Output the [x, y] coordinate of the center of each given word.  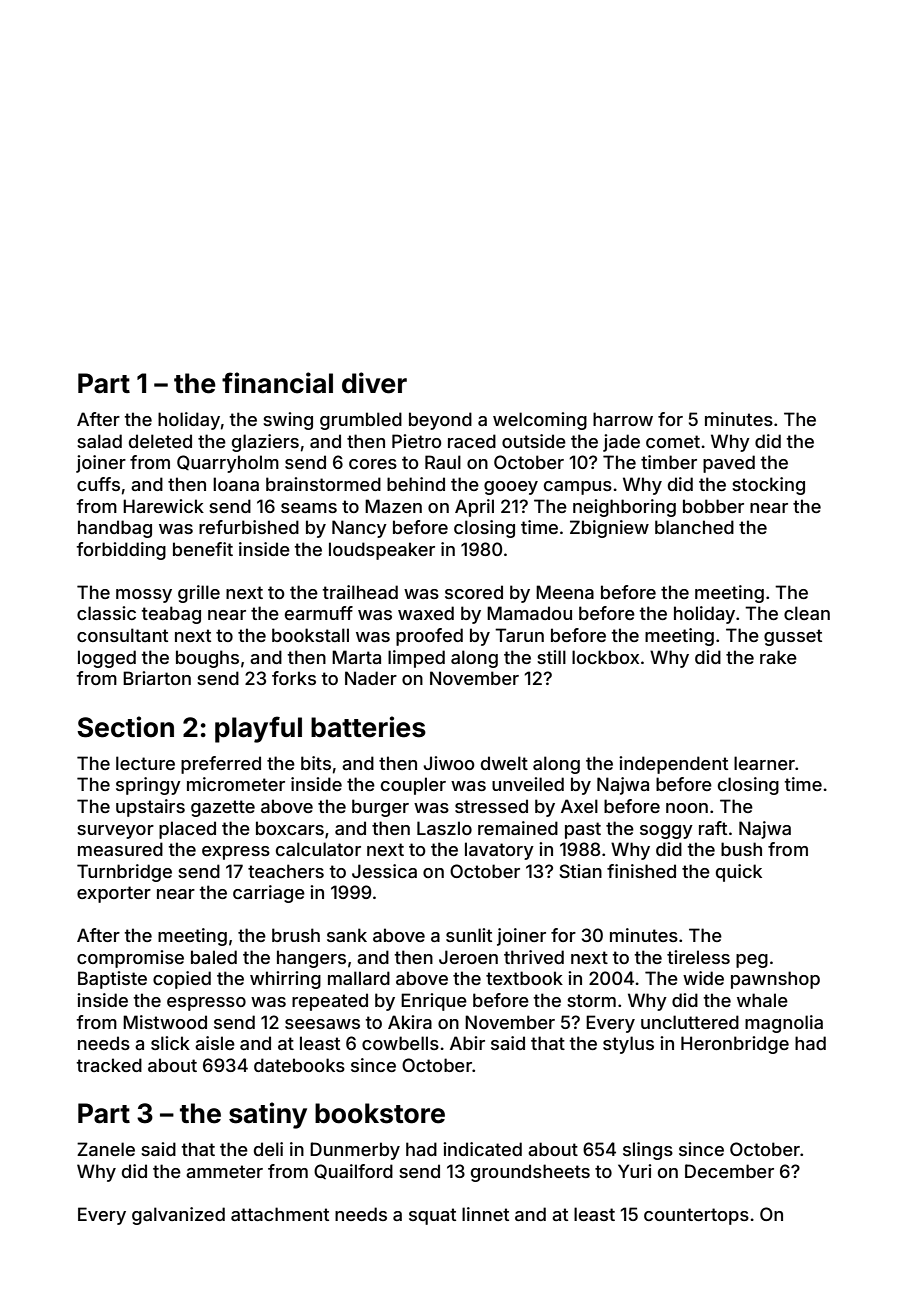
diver [374, 383]
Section [125, 727]
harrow [623, 419]
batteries [368, 727]
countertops [696, 1216]
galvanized [178, 1216]
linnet [485, 1214]
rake [778, 657]
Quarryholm [228, 464]
